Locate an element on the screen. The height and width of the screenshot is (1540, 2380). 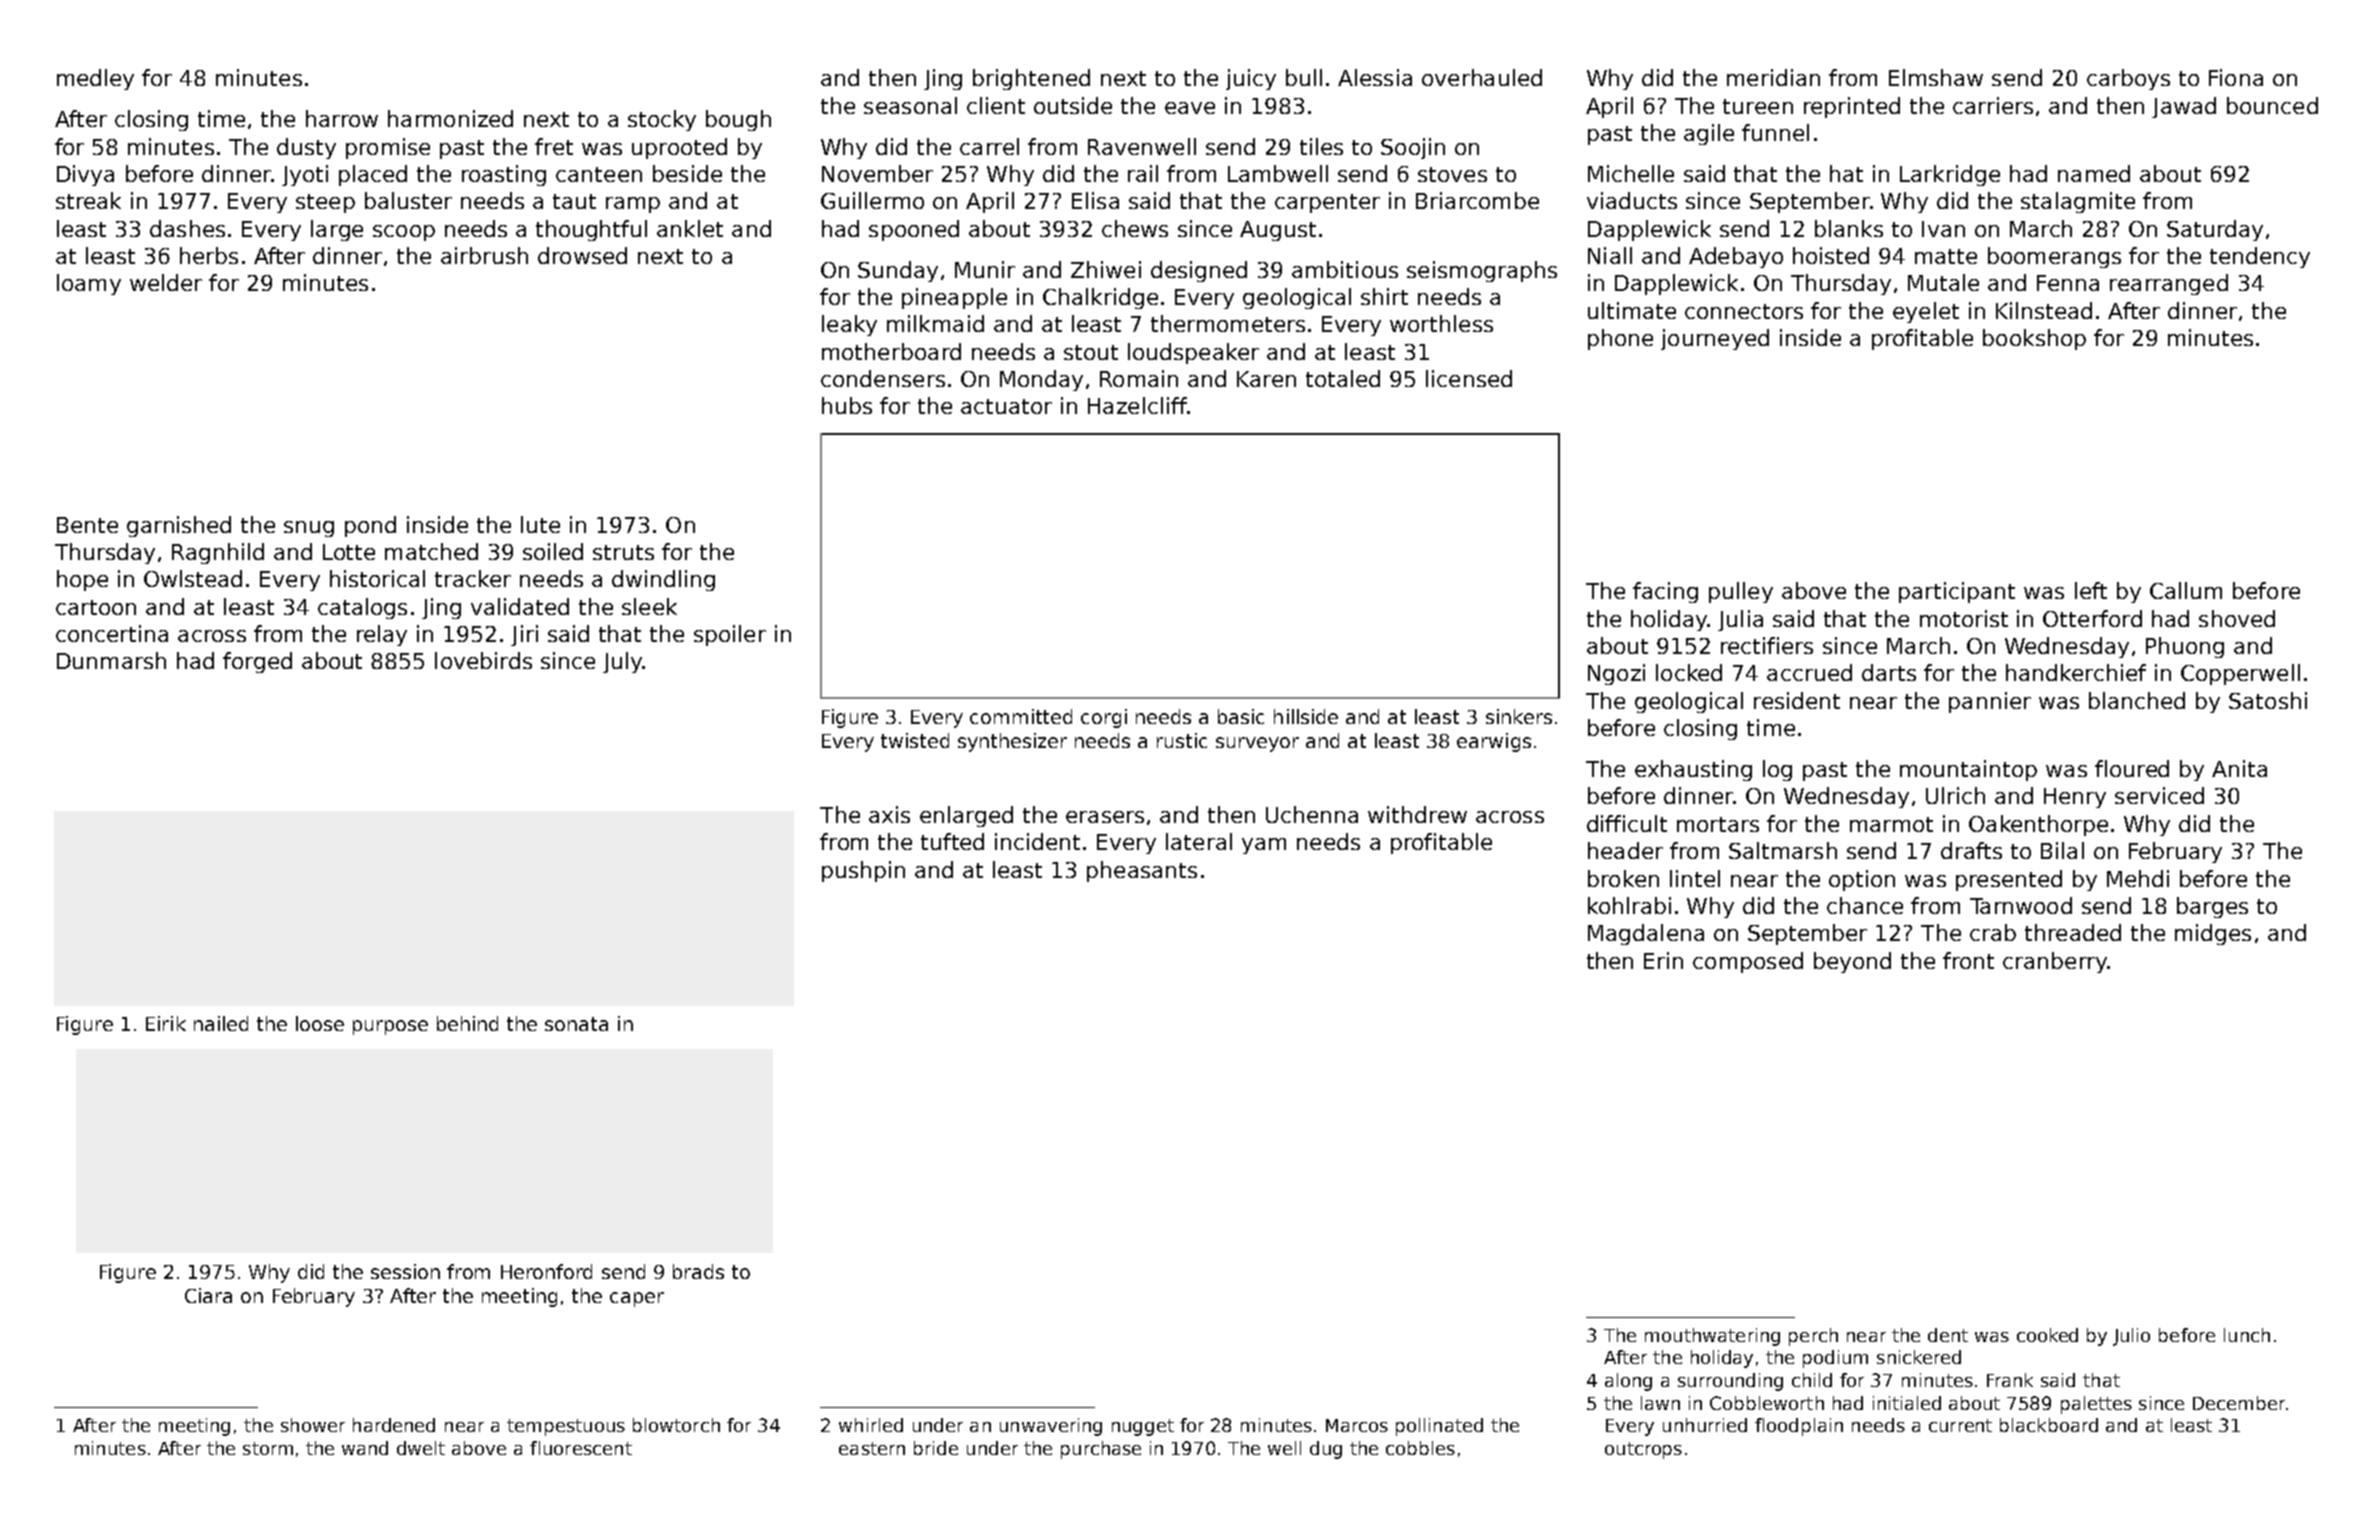
caper is located at coordinates (637, 1299).
